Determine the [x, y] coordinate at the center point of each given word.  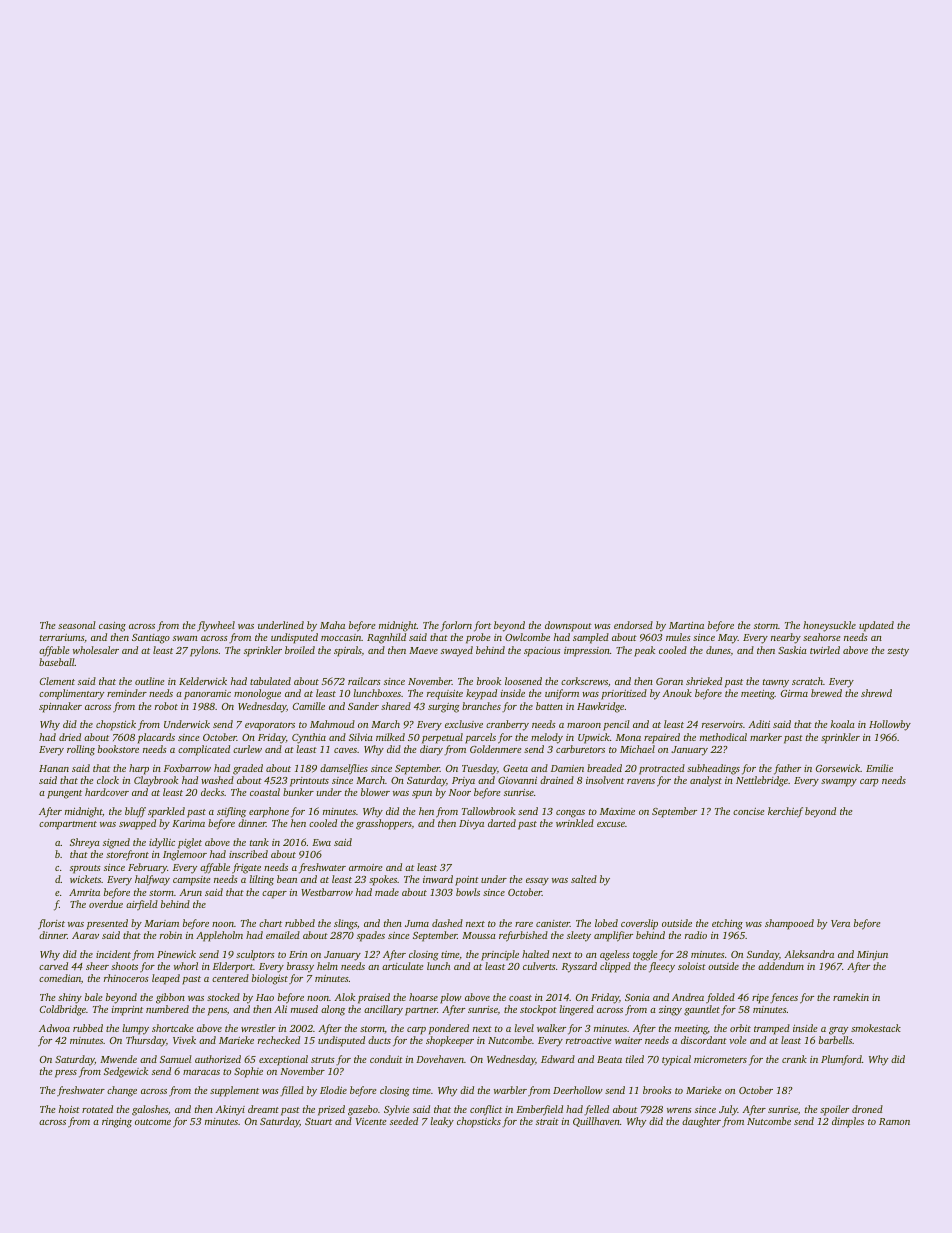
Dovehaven [440, 1059]
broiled [300, 650]
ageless [615, 955]
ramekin [851, 997]
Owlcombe [527, 637]
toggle [645, 955]
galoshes [150, 1110]
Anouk [677, 693]
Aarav [85, 935]
